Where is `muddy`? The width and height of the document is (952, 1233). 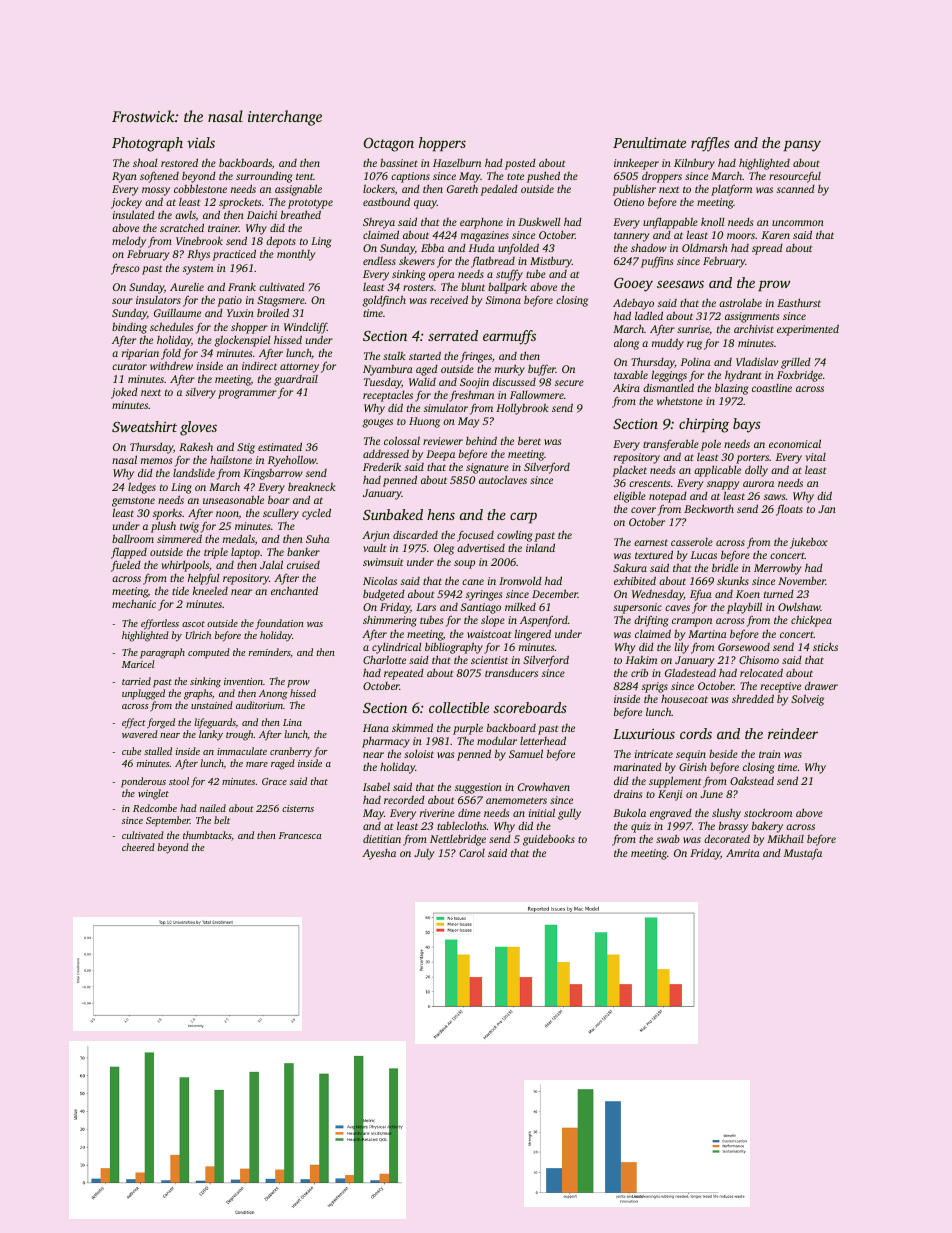
muddy is located at coordinates (668, 344).
